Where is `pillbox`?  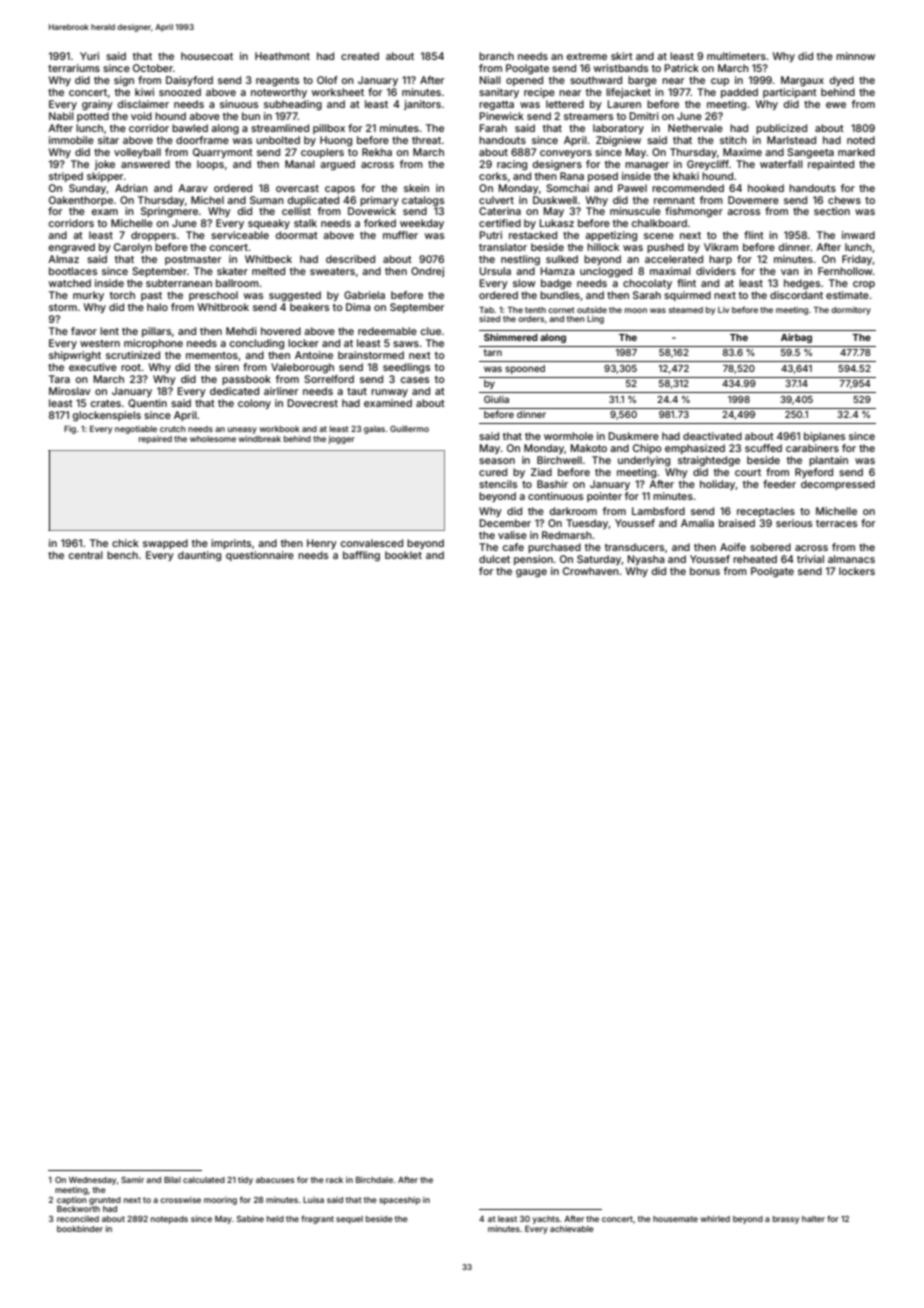 pillbox is located at coordinates (329, 129).
